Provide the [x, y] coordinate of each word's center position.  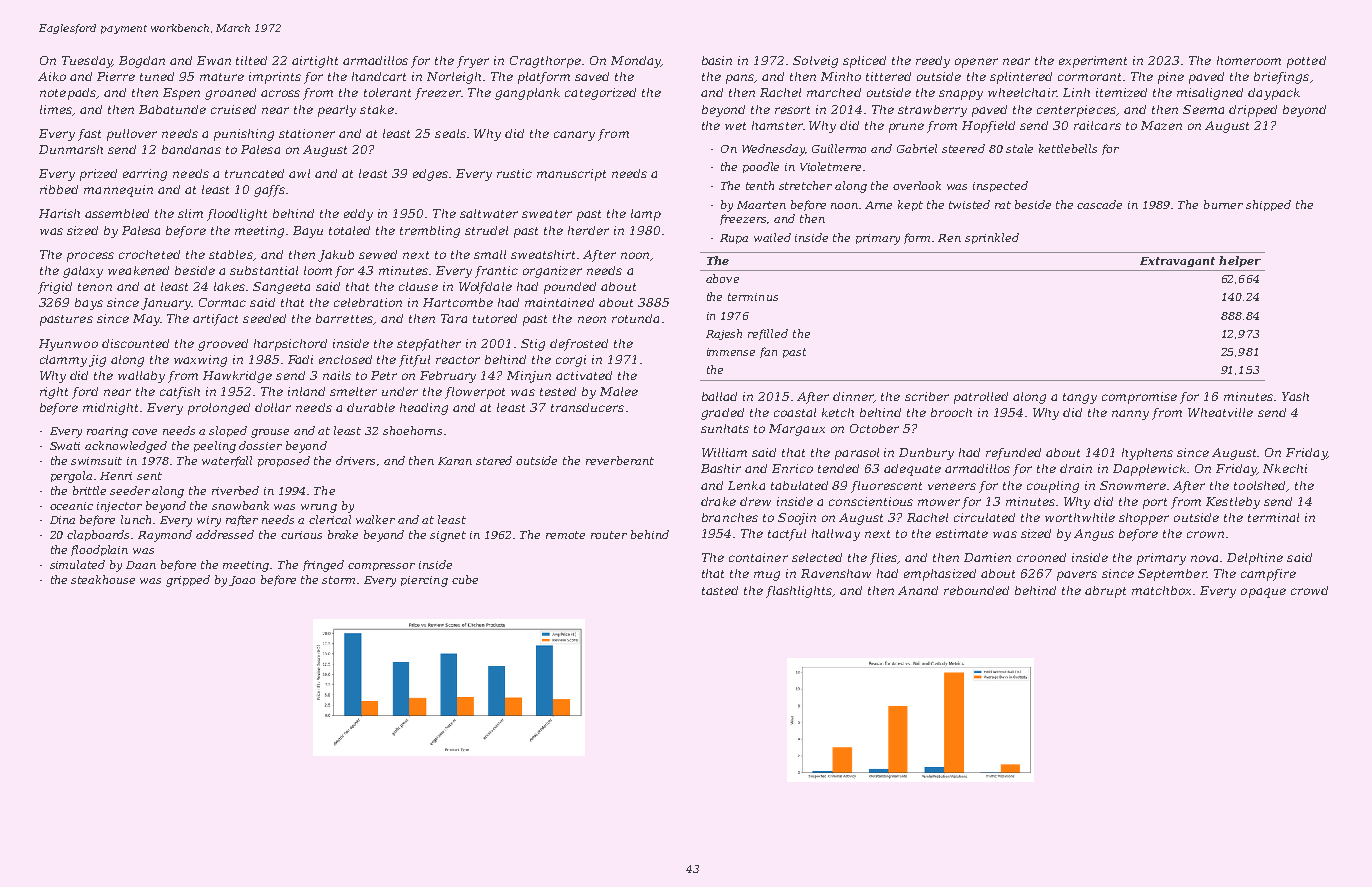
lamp [646, 215]
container [758, 557]
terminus [753, 297]
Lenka [746, 485]
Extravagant [1177, 262]
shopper [1144, 519]
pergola [71, 477]
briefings [1281, 78]
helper [1240, 261]
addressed [225, 534]
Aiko [52, 76]
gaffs [269, 191]
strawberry [932, 111]
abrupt [1105, 592]
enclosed [345, 359]
